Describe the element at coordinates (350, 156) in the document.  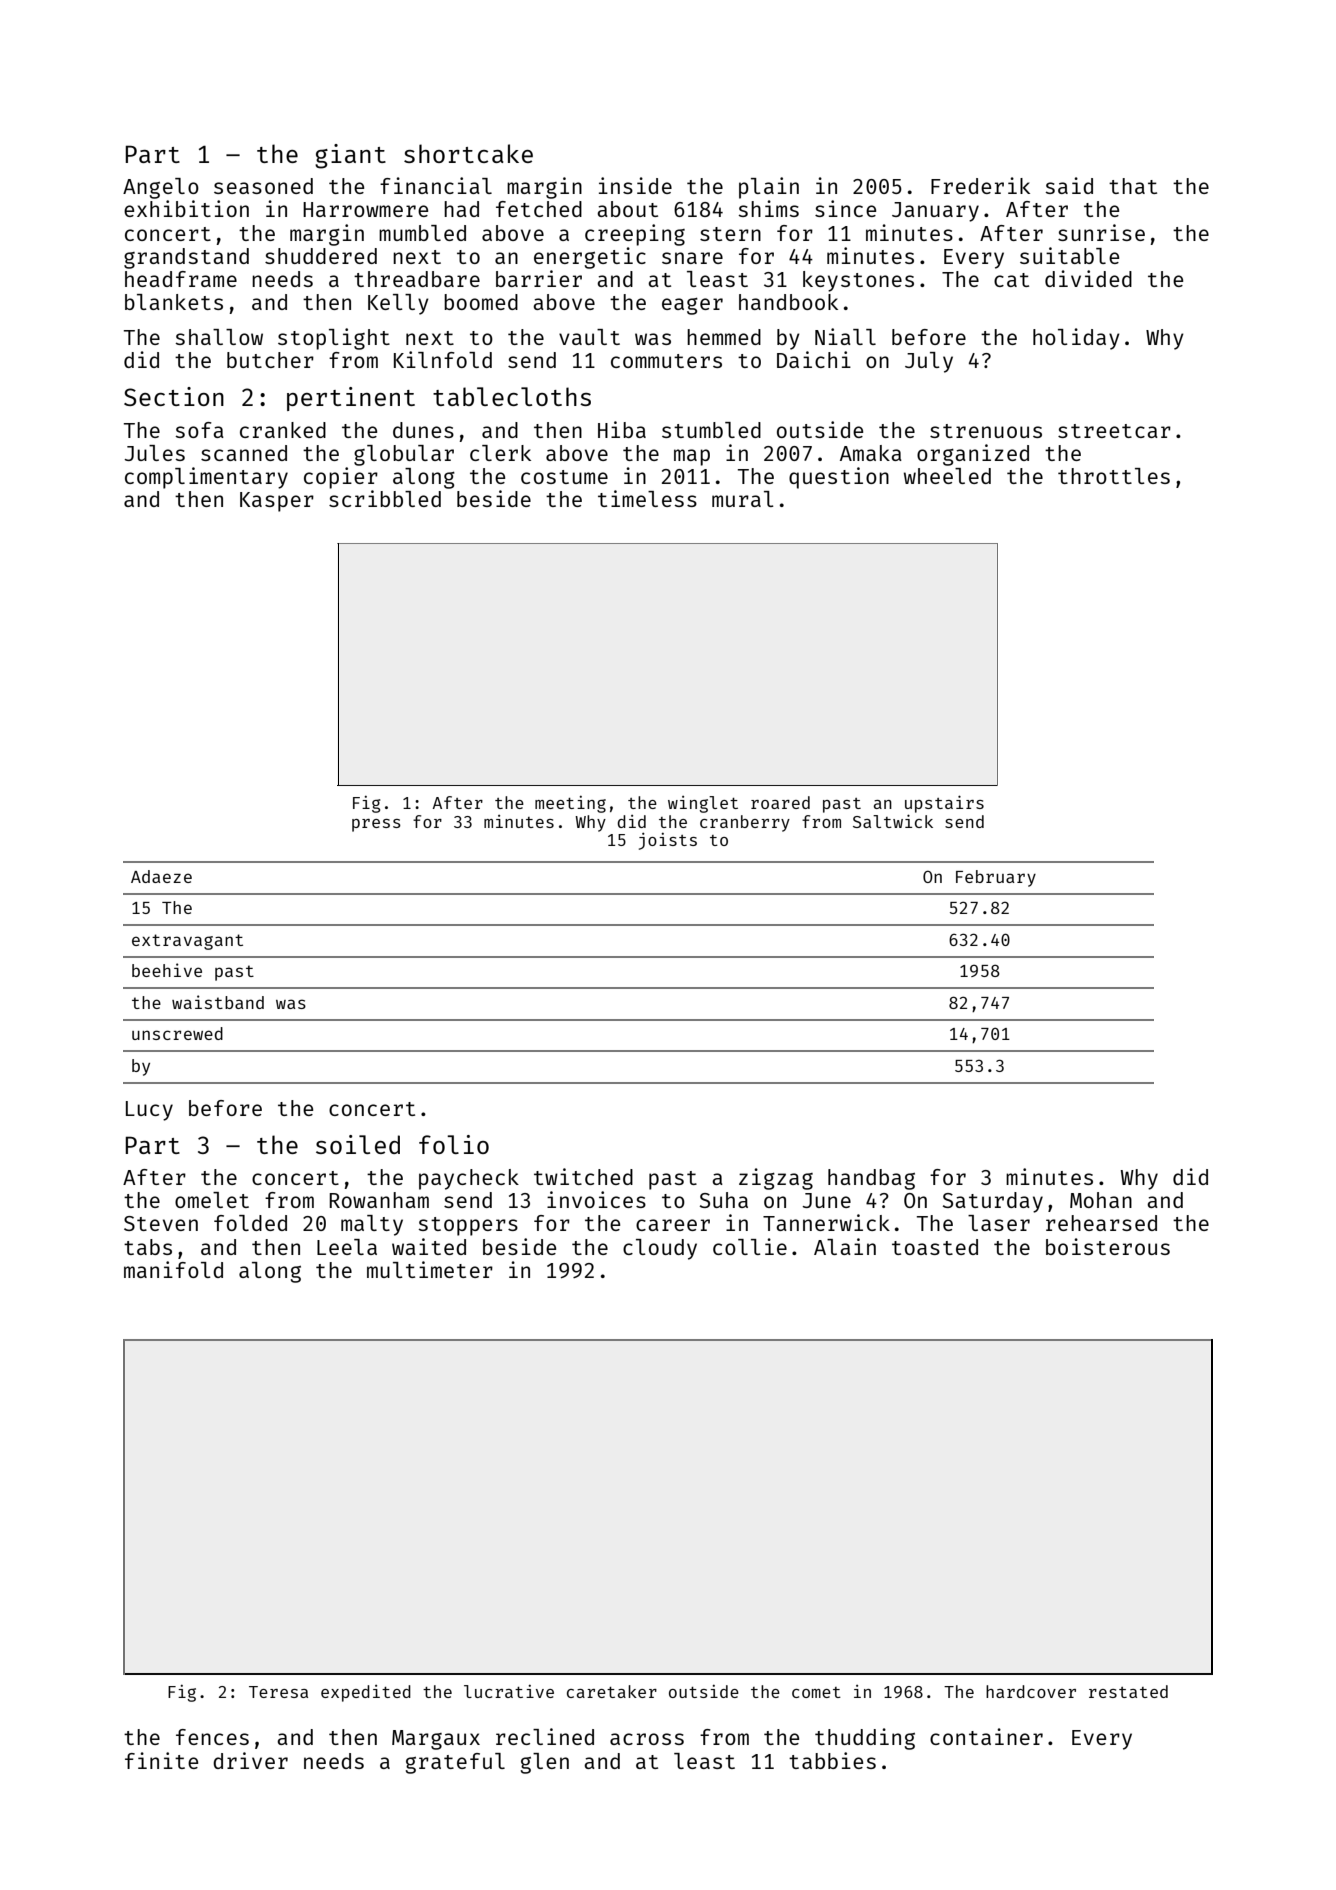
I see `giant` at that location.
